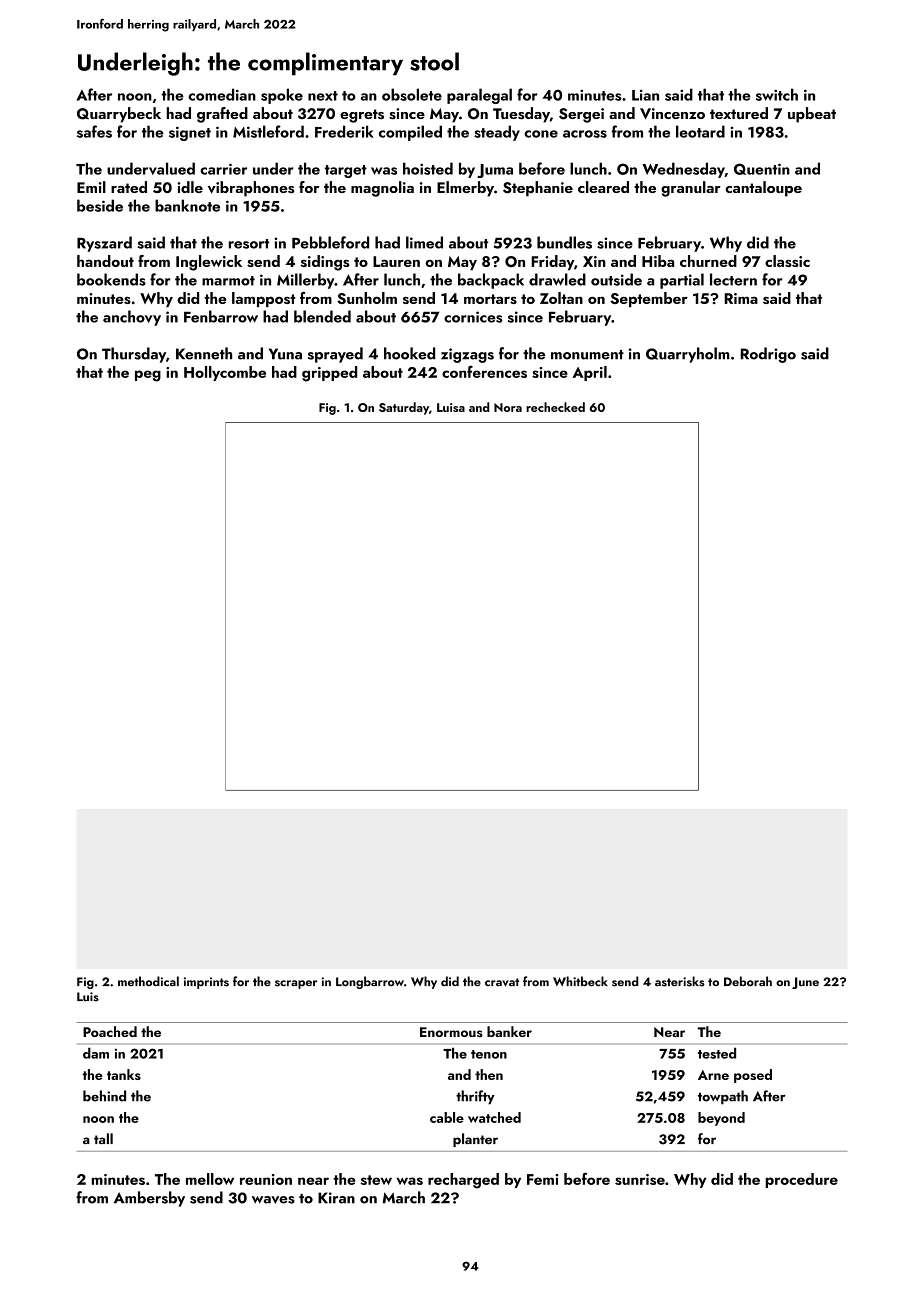 This document has width=924, height=1308. What do you see at coordinates (561, 298) in the document?
I see `Zoltan` at bounding box center [561, 298].
